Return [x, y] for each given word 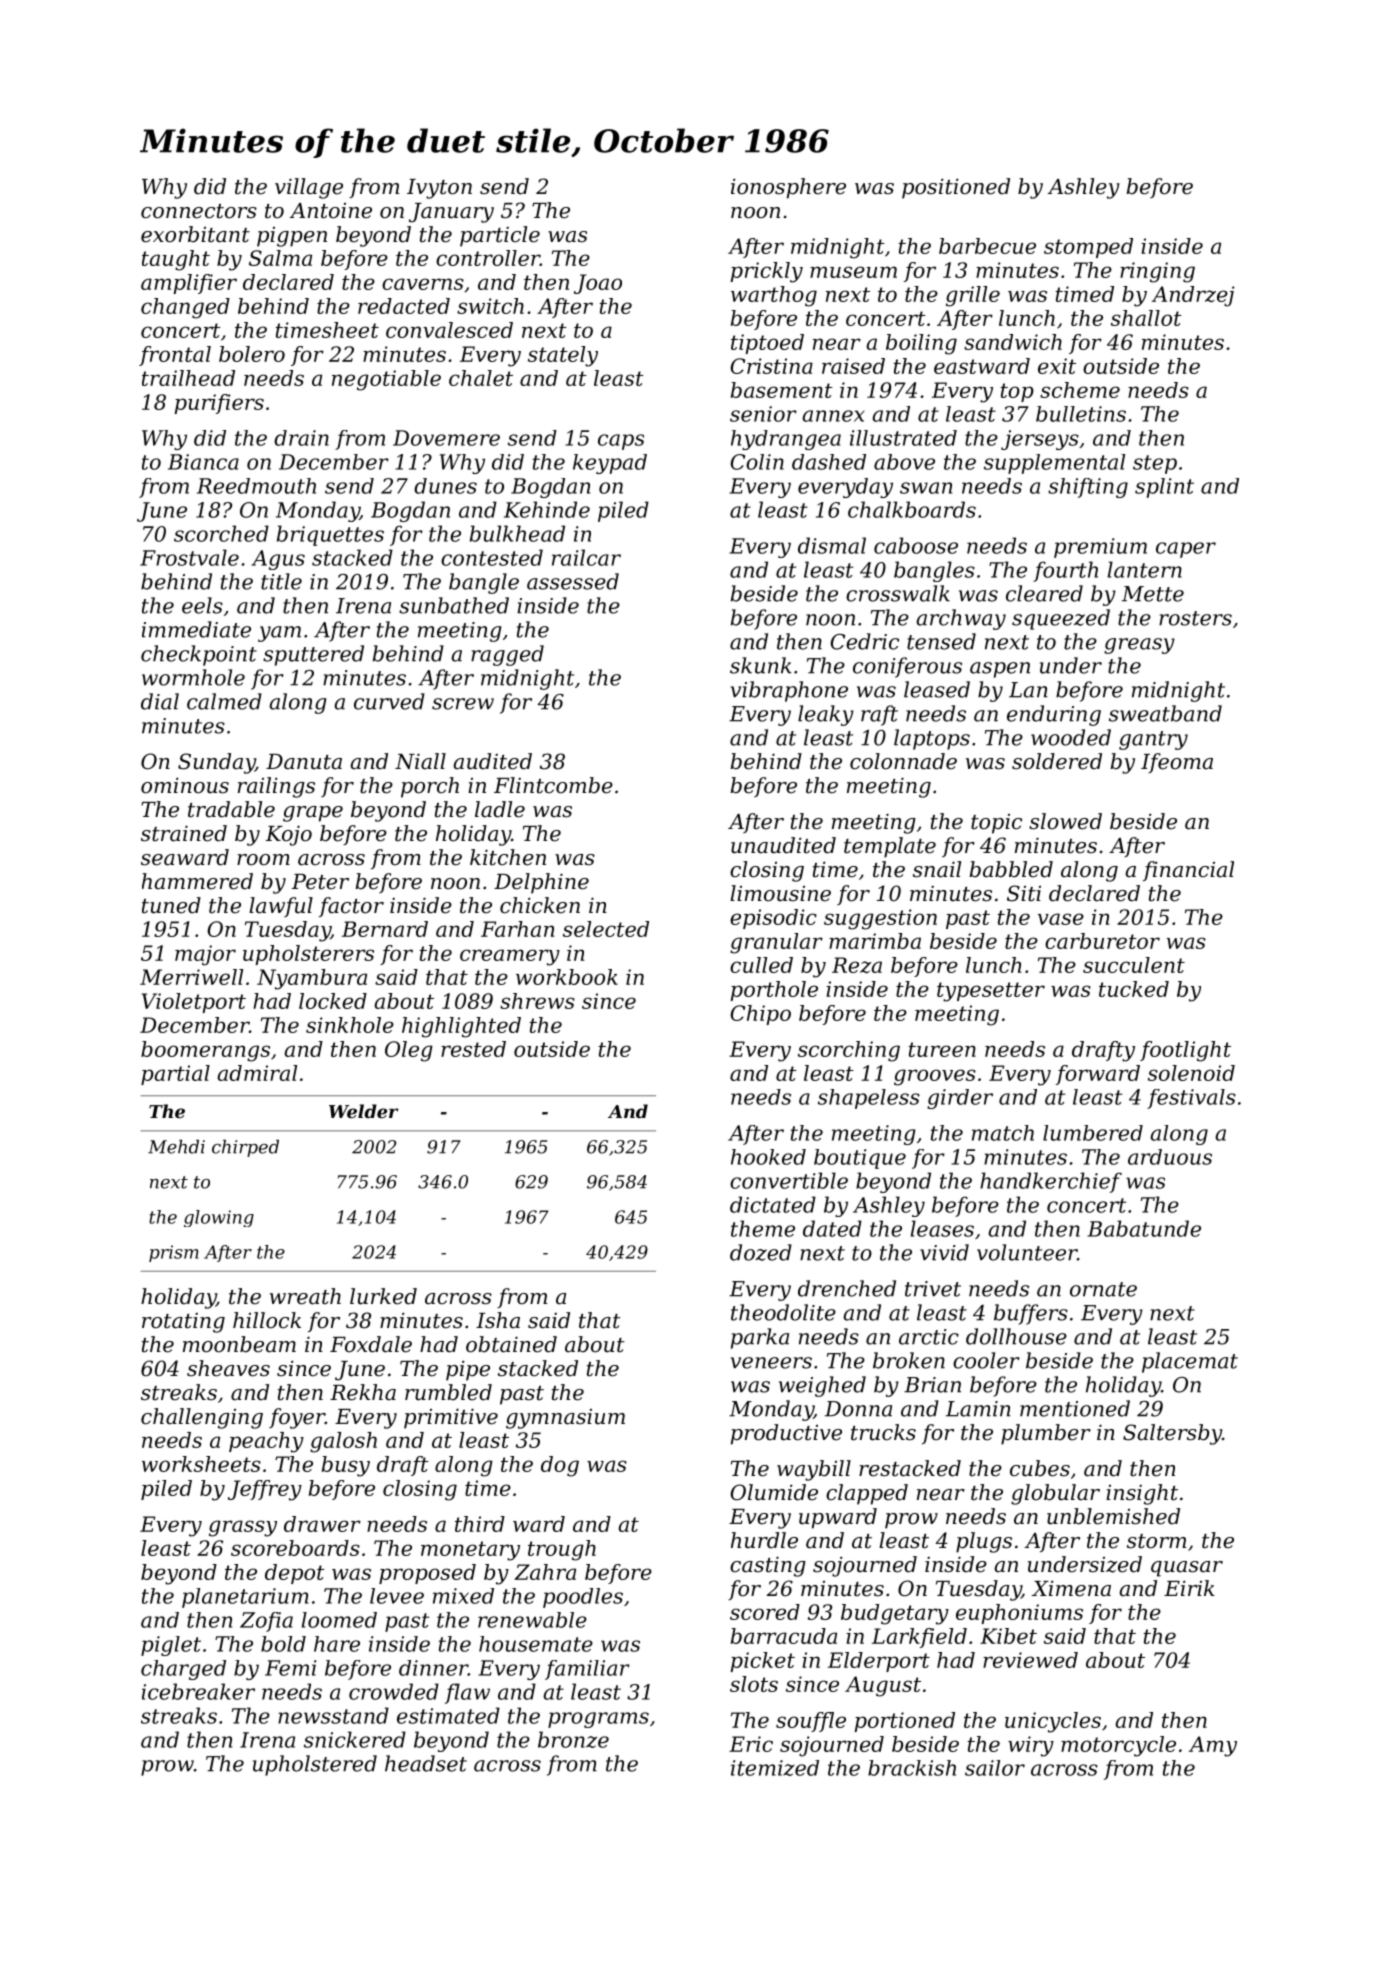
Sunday [216, 763]
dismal [832, 545]
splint [1164, 488]
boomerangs [205, 1051]
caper [1186, 550]
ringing [1157, 272]
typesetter [991, 992]
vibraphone [789, 691]
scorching [849, 1051]
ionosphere [788, 188]
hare [337, 1644]
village [309, 188]
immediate [196, 629]
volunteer [1027, 1252]
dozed [761, 1252]
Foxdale [371, 1344]
